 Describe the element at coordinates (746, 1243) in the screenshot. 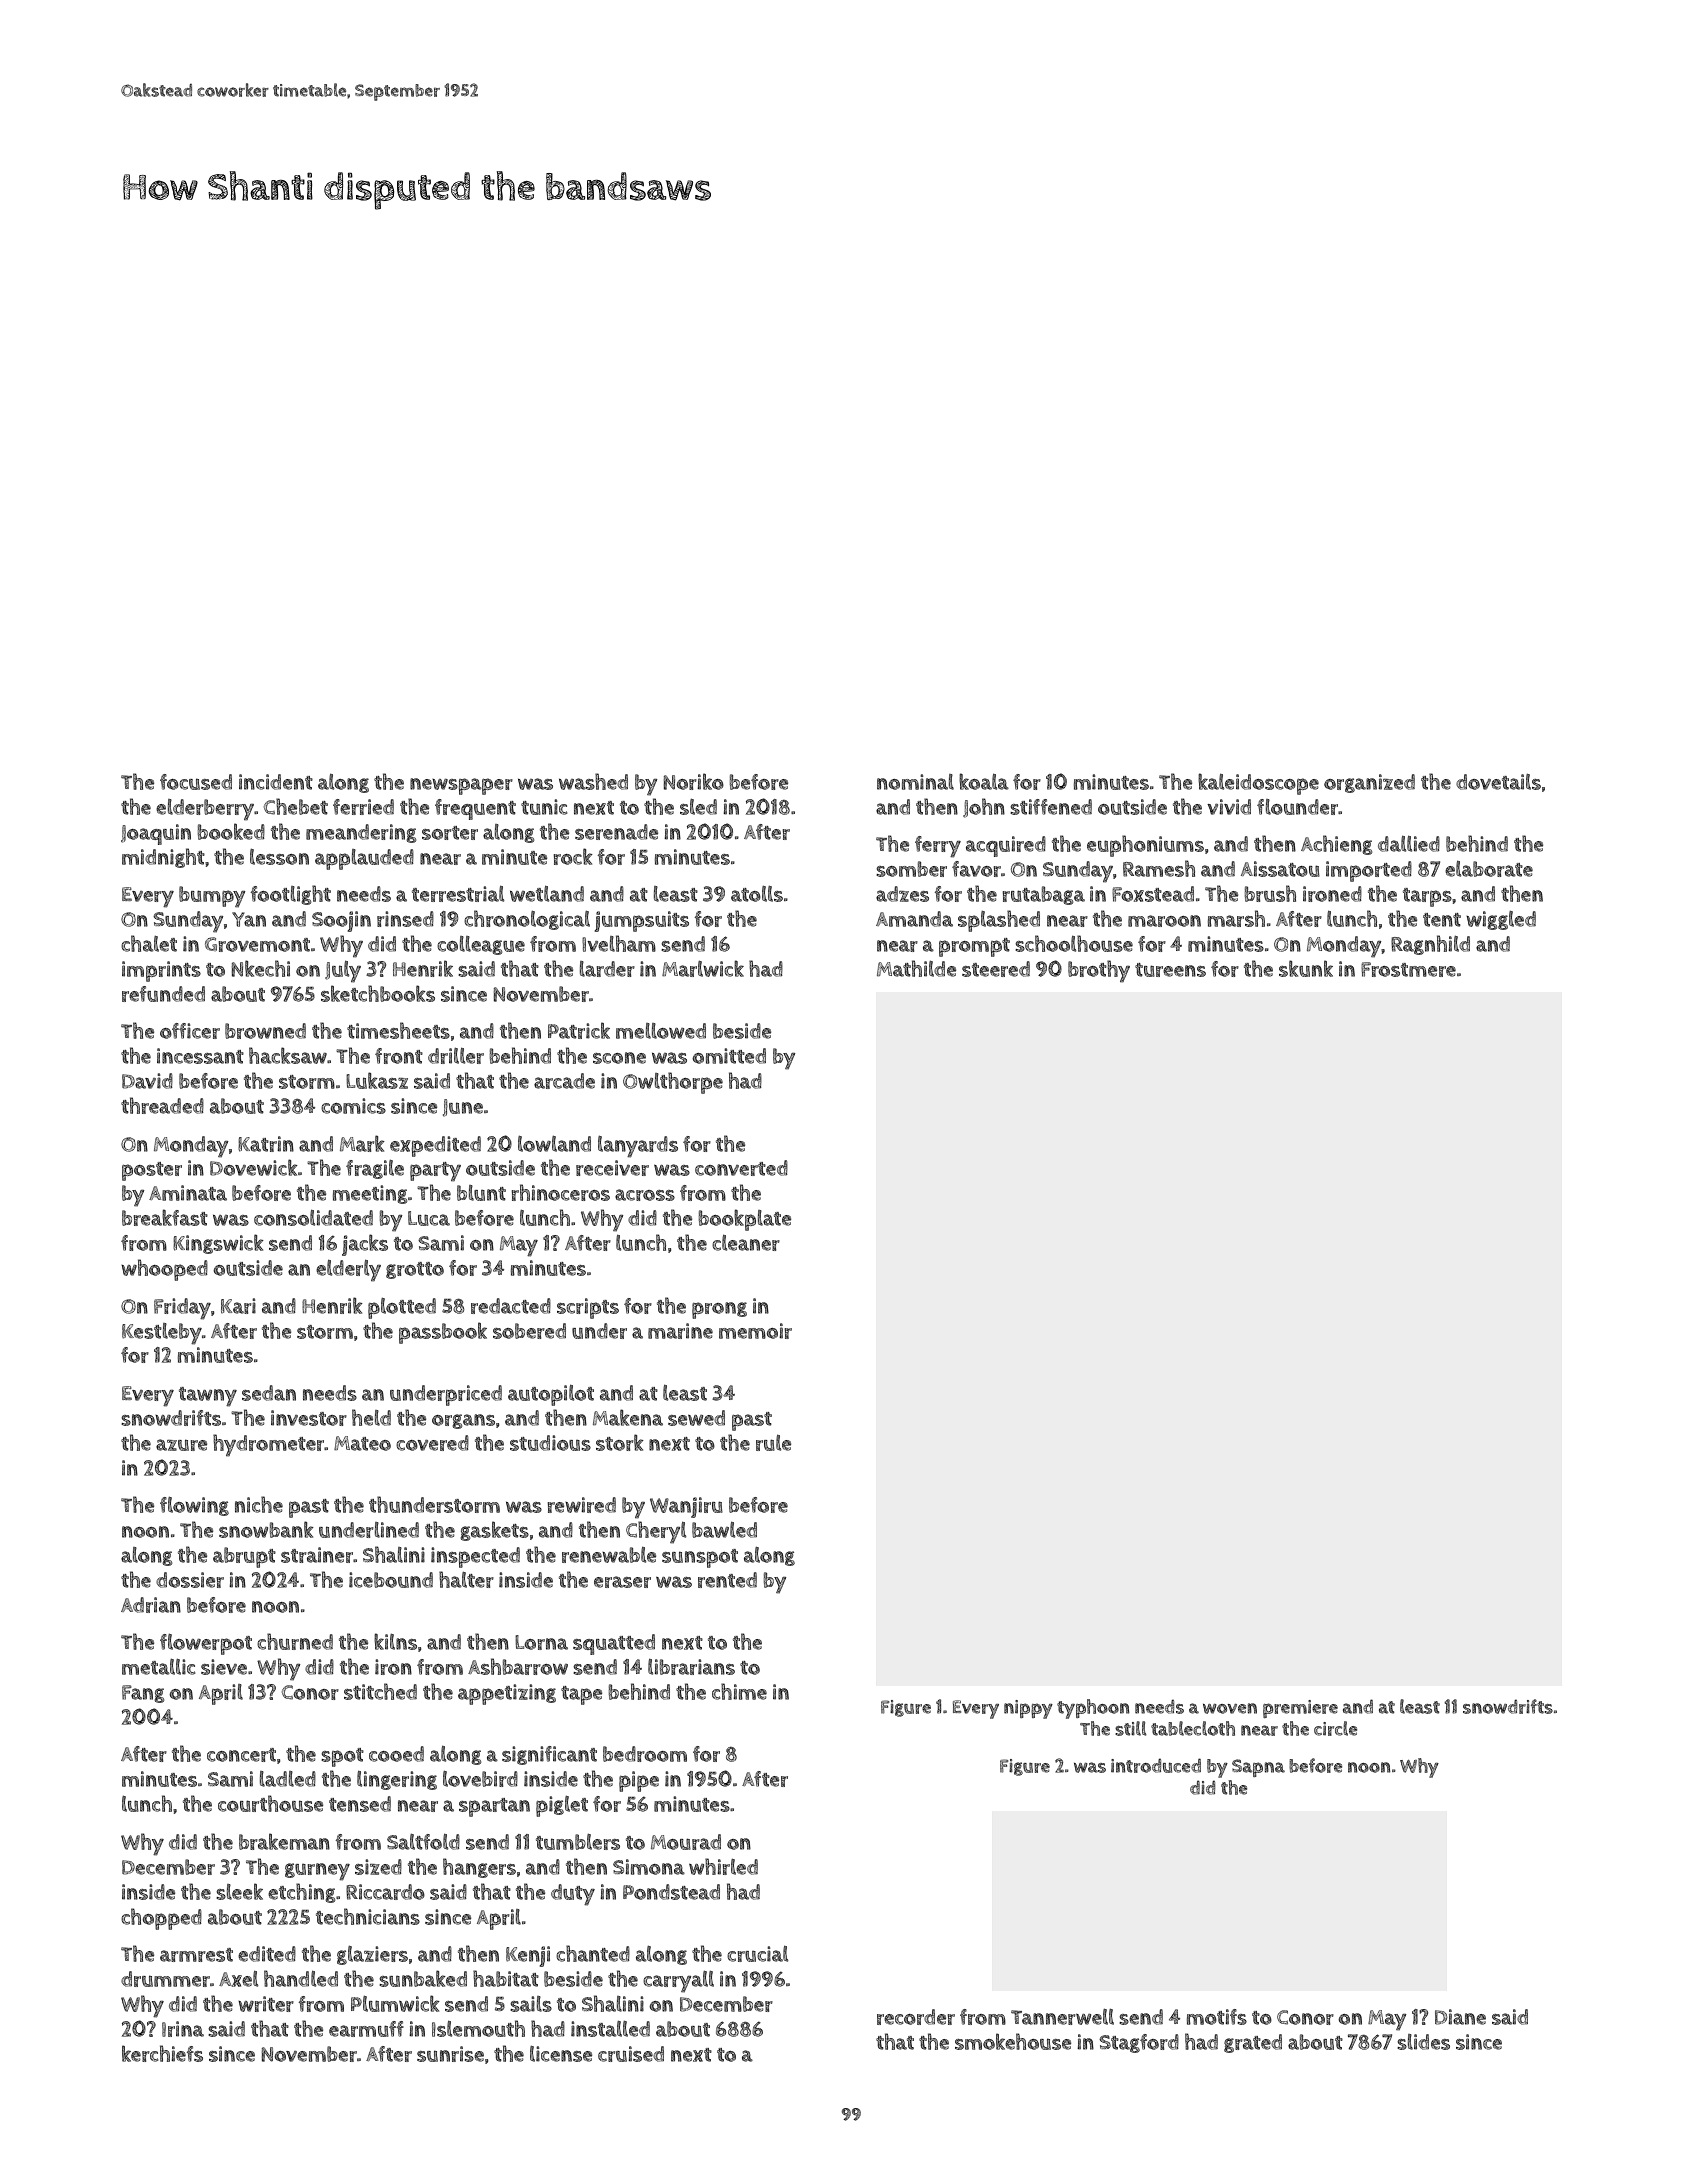

I see `cleaner` at that location.
